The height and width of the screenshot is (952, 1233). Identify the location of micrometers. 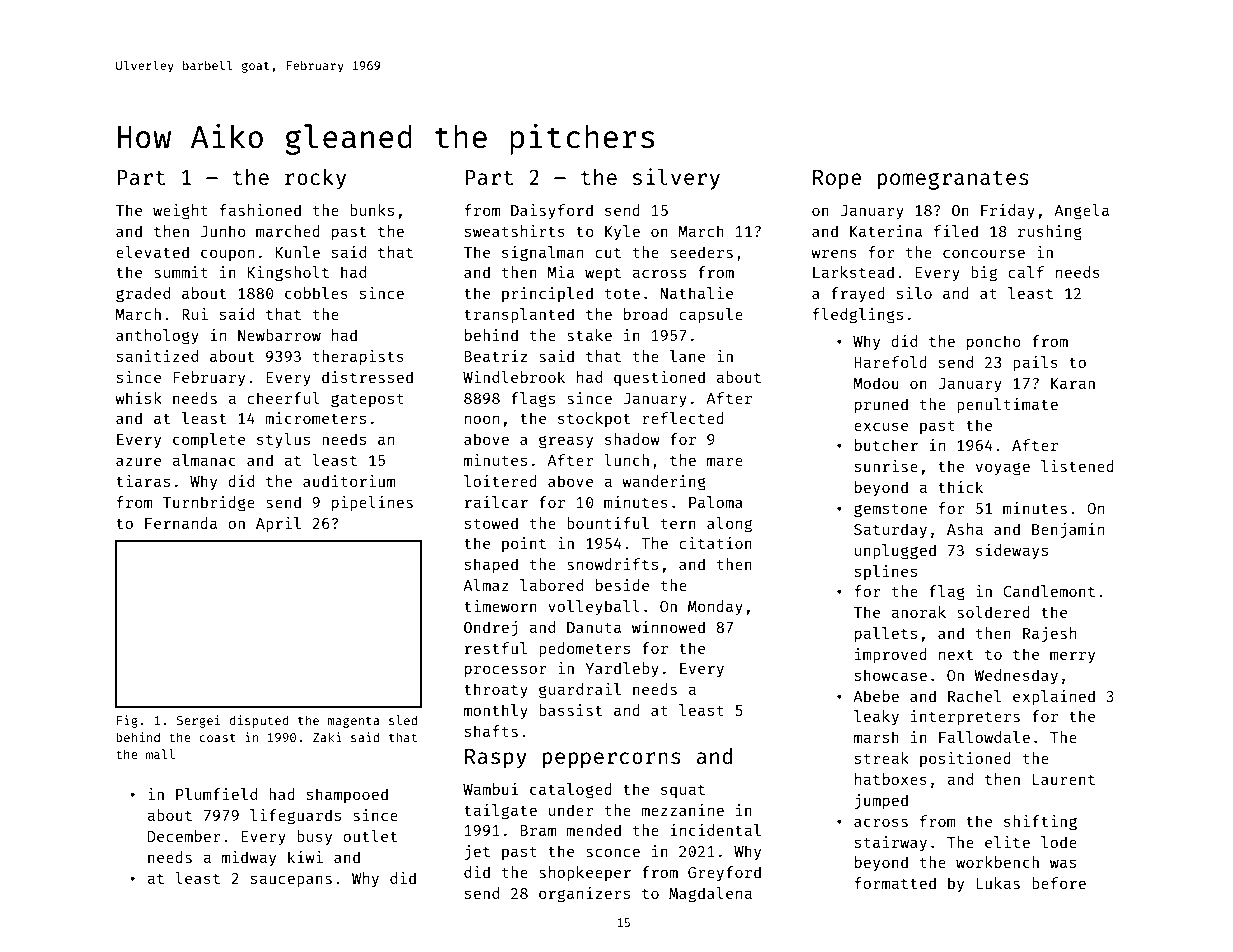
(315, 418).
